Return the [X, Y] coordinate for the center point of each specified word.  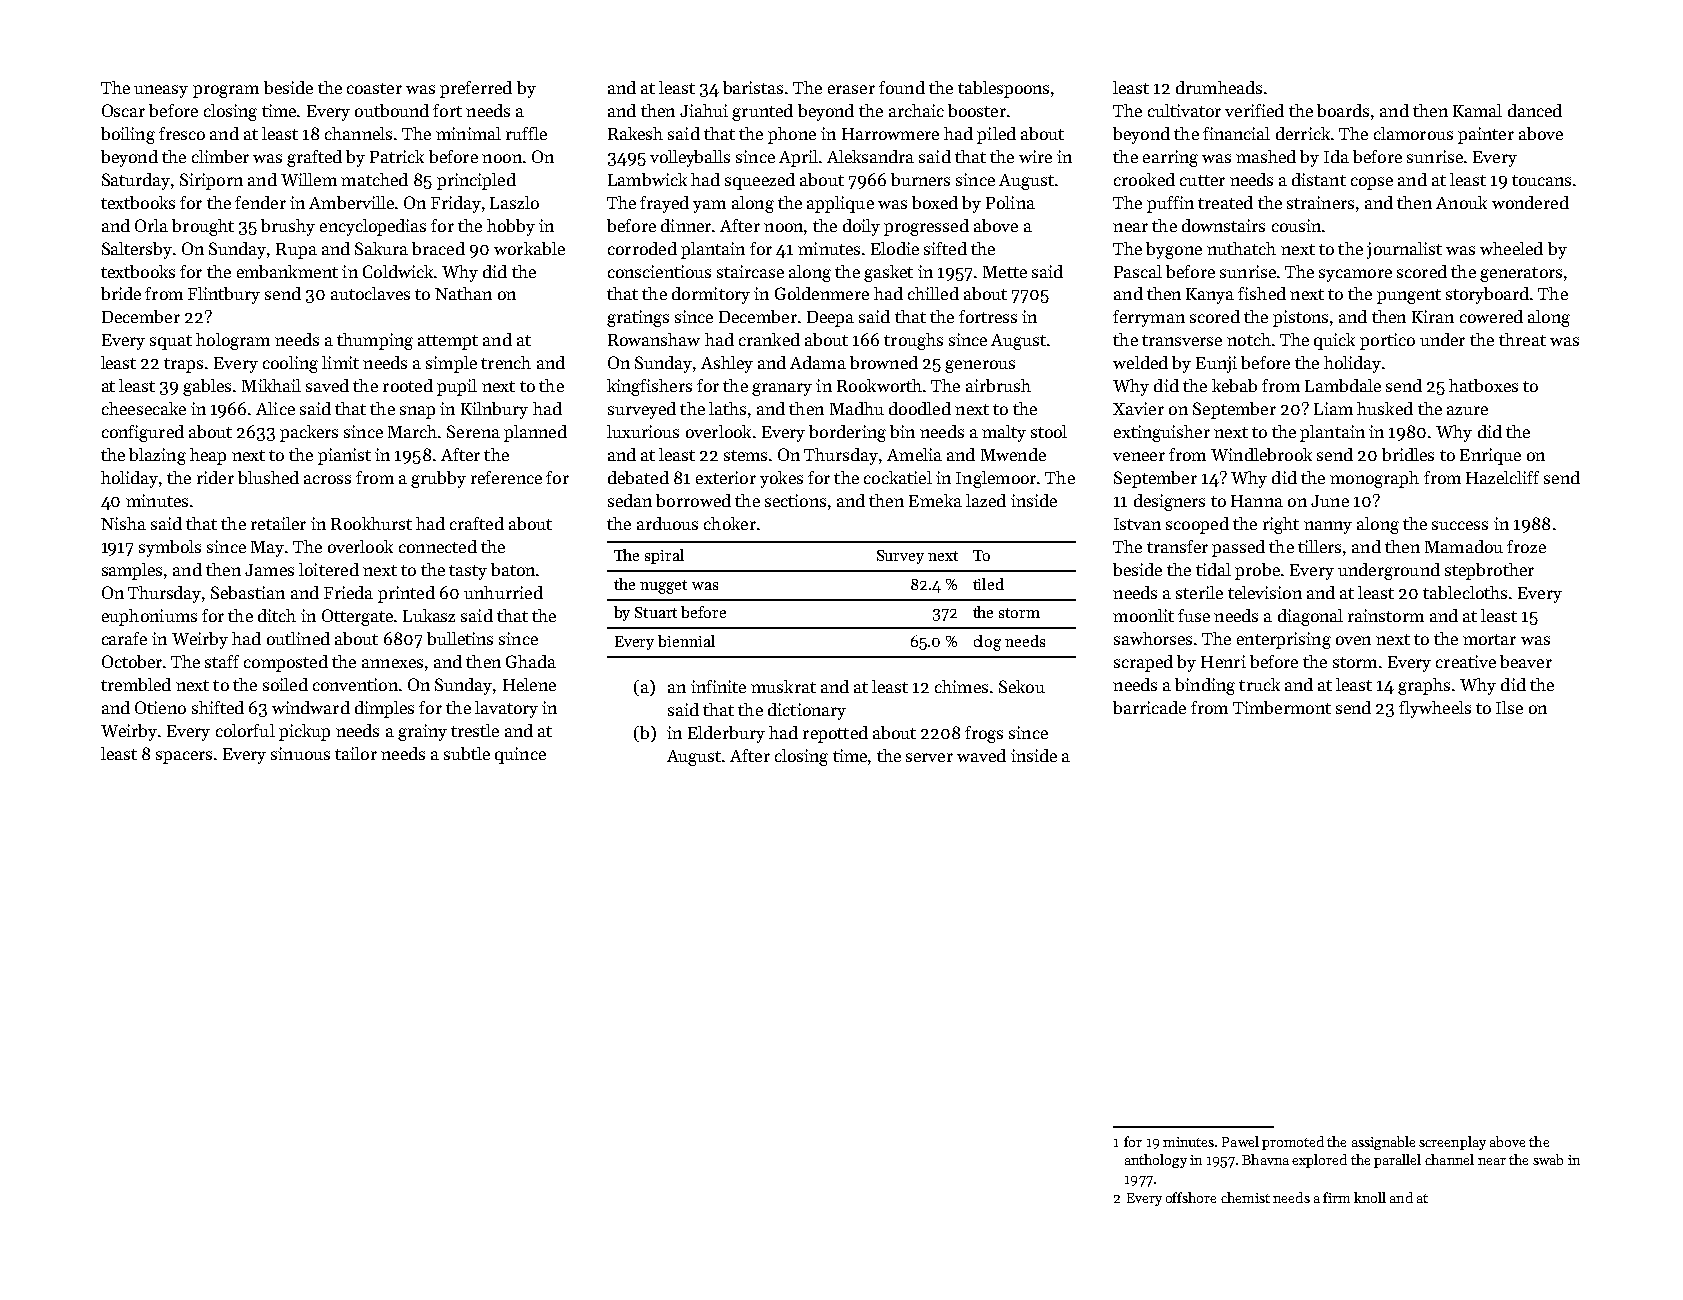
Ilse [1509, 707]
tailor [356, 753]
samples [132, 571]
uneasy [161, 91]
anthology [1156, 1161]
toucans [1541, 180]
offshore [1191, 1197]
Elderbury [726, 734]
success [1460, 525]
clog [987, 643]
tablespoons [1003, 89]
